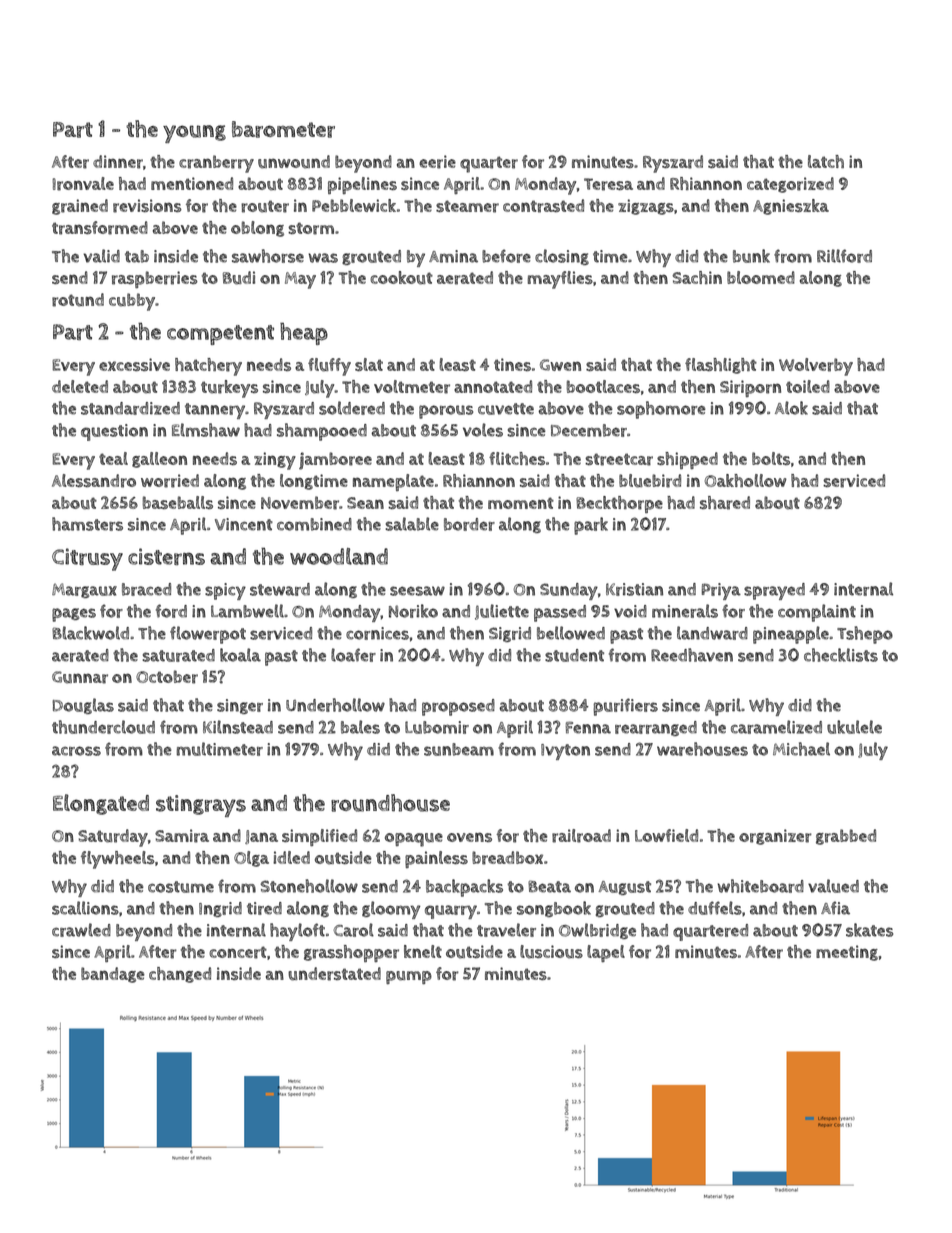  Describe the element at coordinates (80, 386) in the screenshot. I see `deleted` at that location.
